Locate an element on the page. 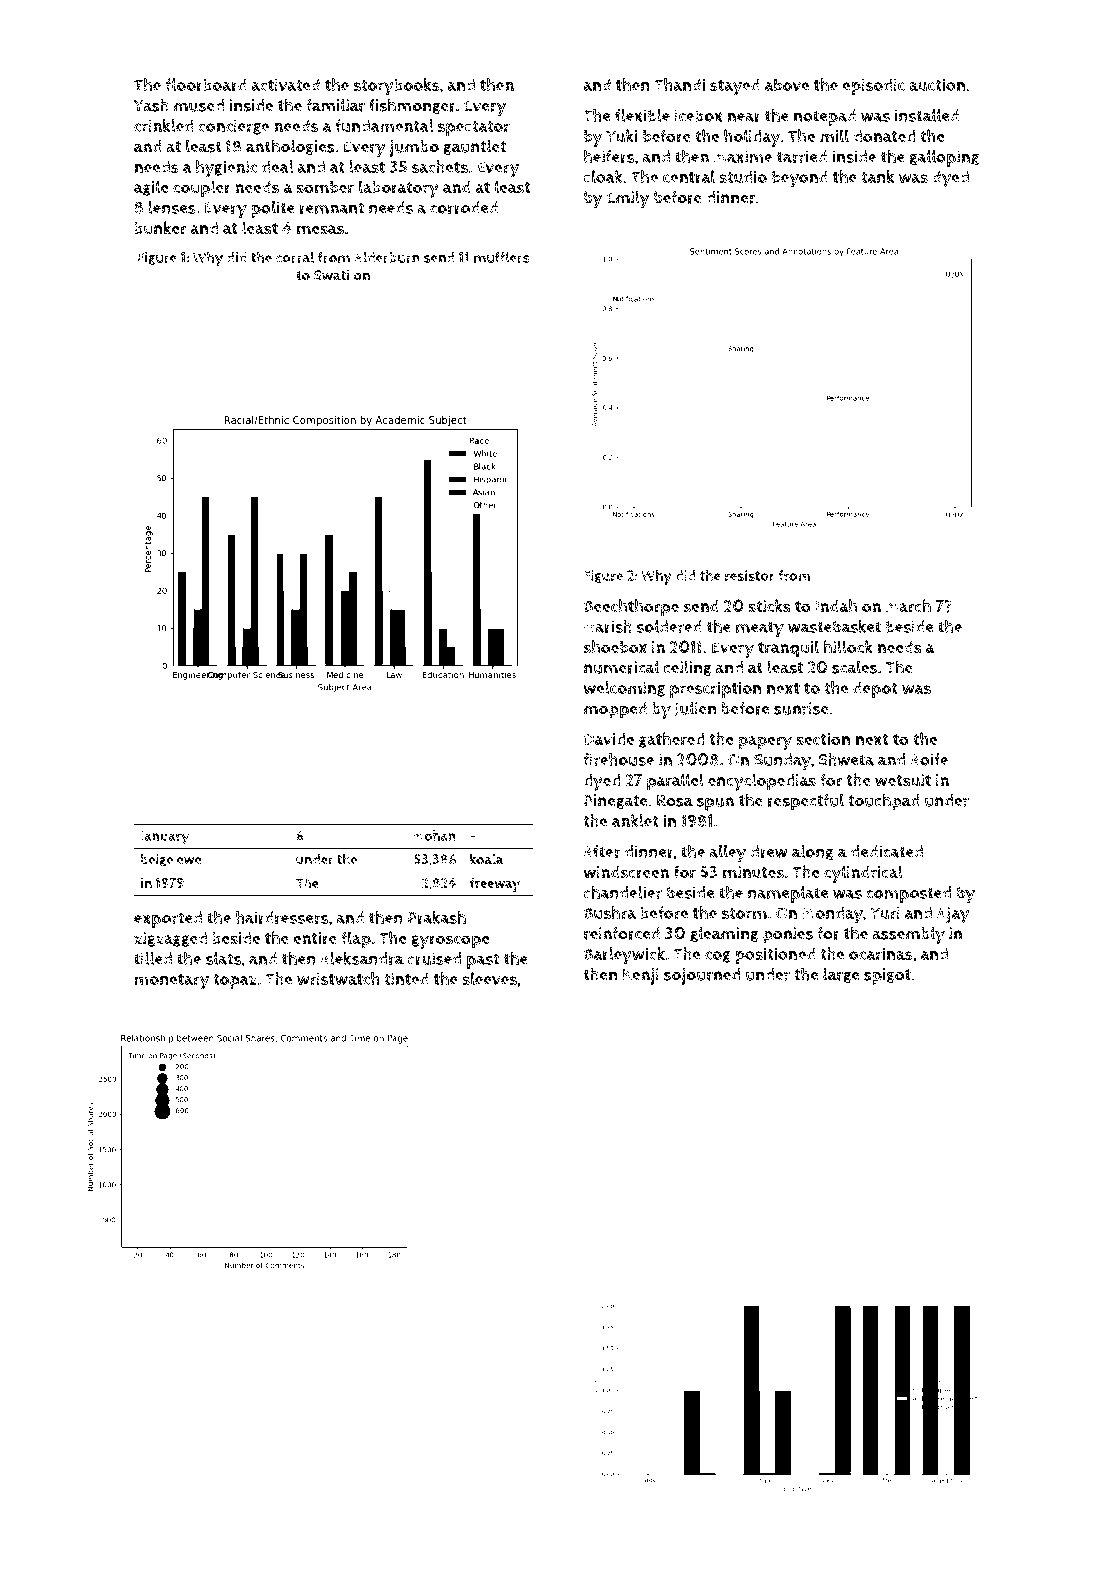  floorboard is located at coordinates (206, 85).
